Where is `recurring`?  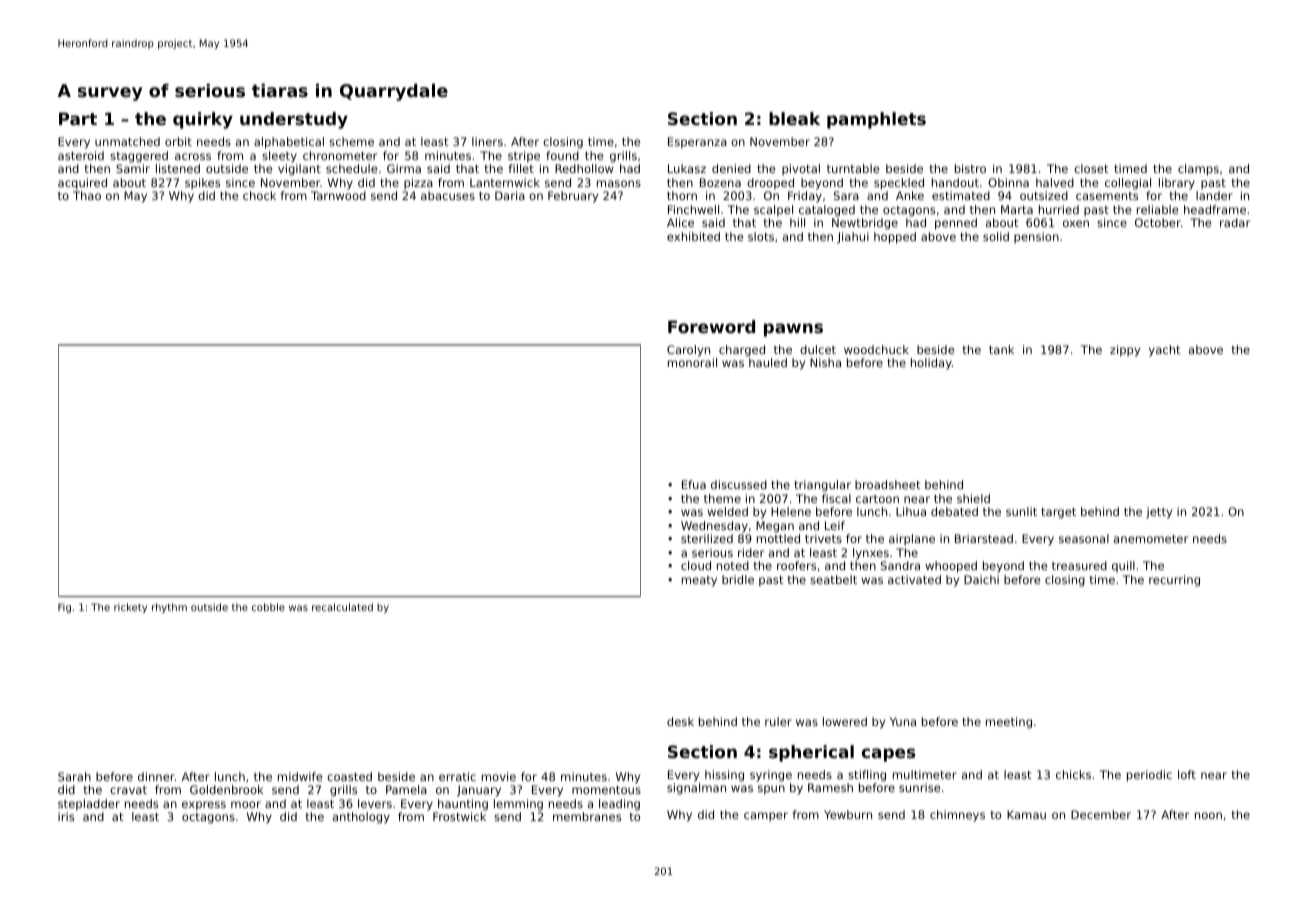
recurring is located at coordinates (1174, 581).
